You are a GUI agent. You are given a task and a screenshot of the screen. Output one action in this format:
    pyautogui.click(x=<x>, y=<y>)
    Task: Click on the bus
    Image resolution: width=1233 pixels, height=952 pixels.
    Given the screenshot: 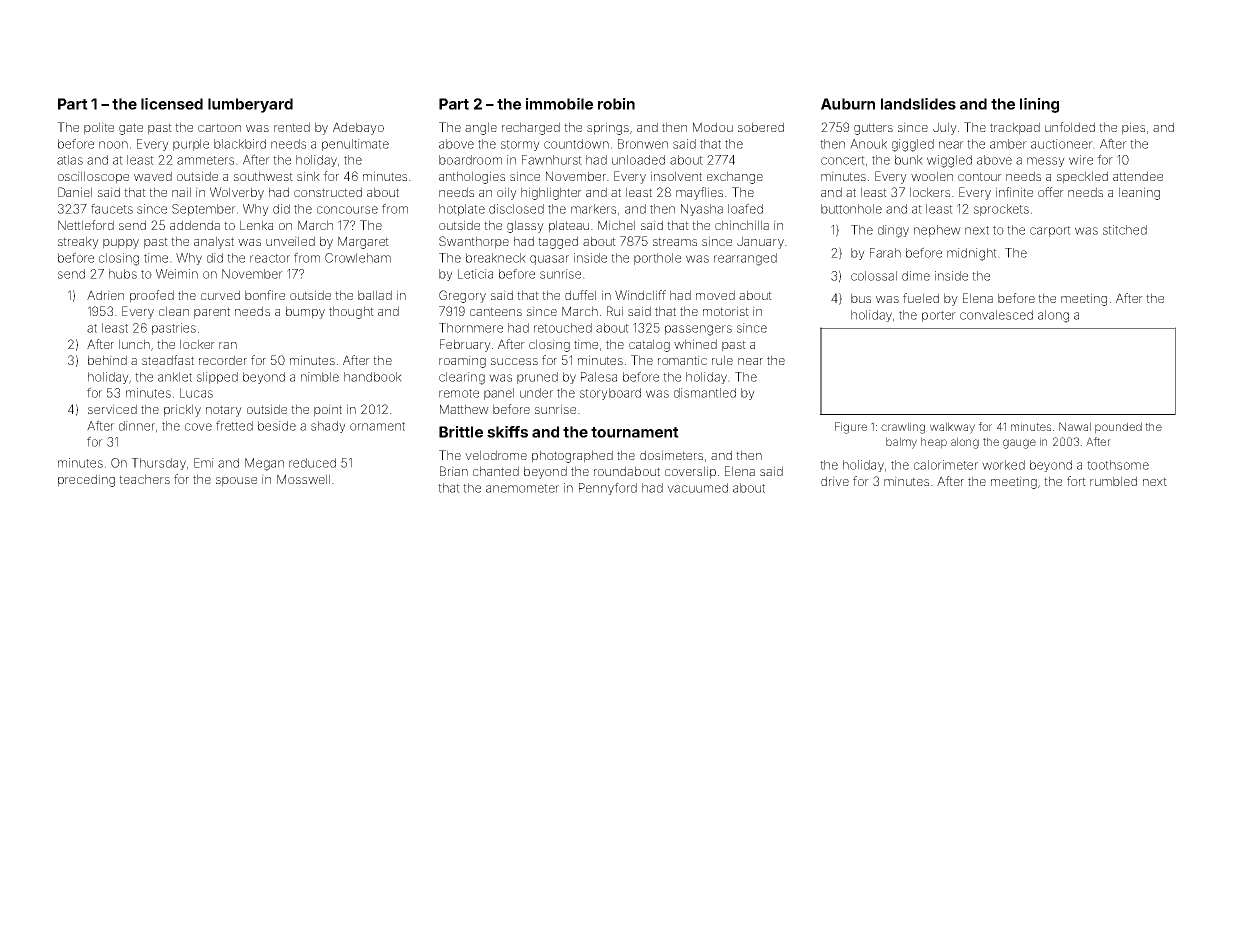 What is the action you would take?
    pyautogui.click(x=861, y=298)
